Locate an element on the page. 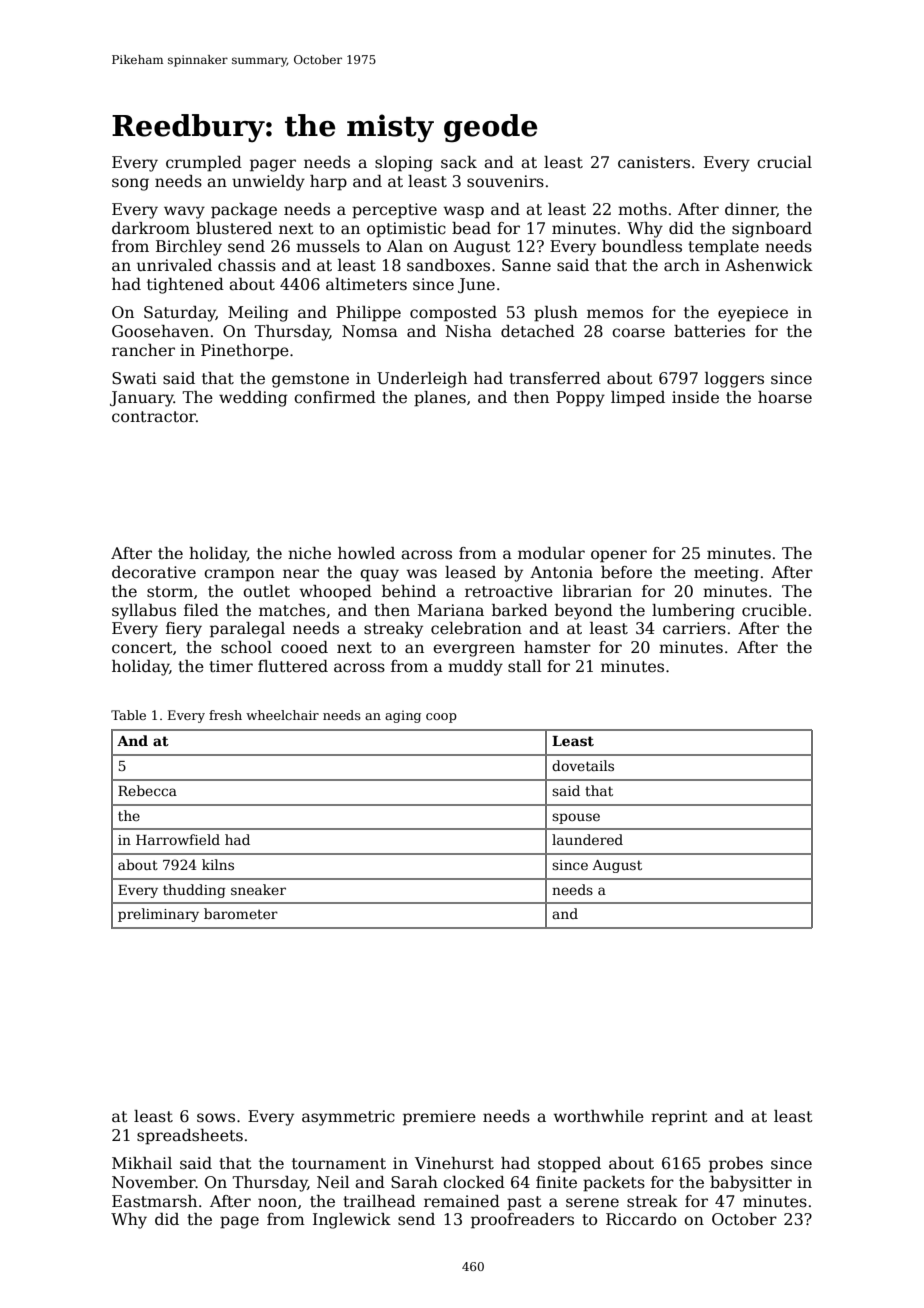  leased is located at coordinates (470, 572).
